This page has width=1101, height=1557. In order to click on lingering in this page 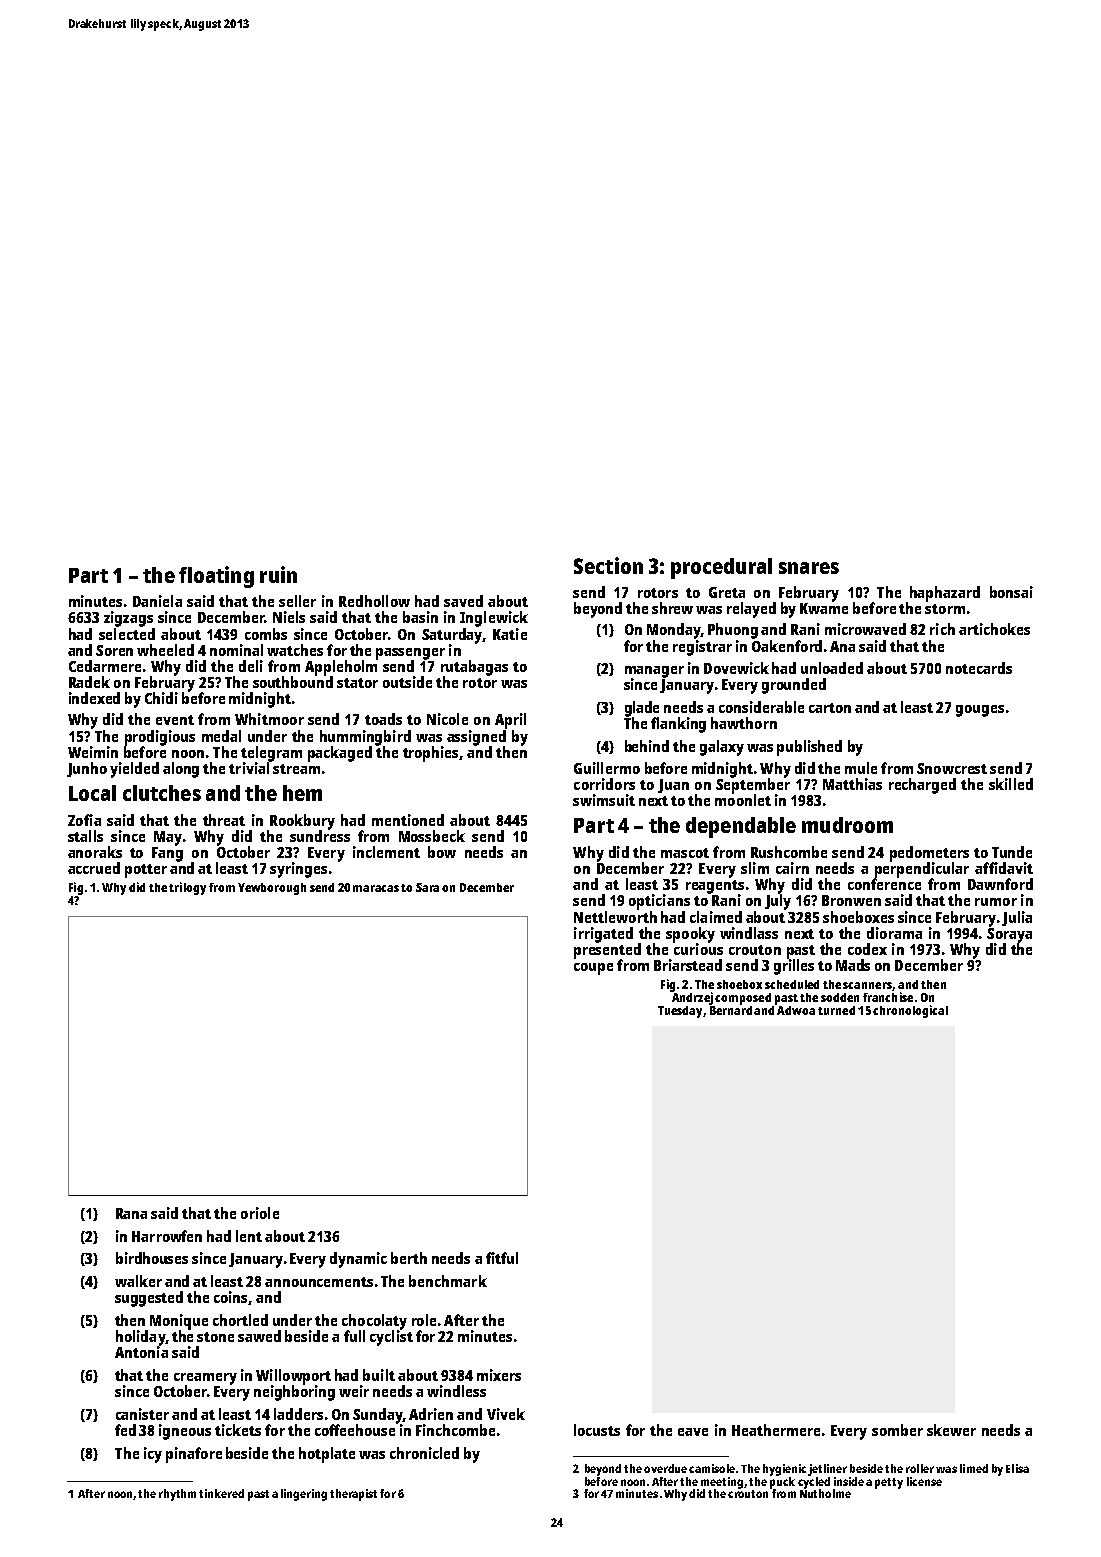, I will do `click(304, 1495)`.
